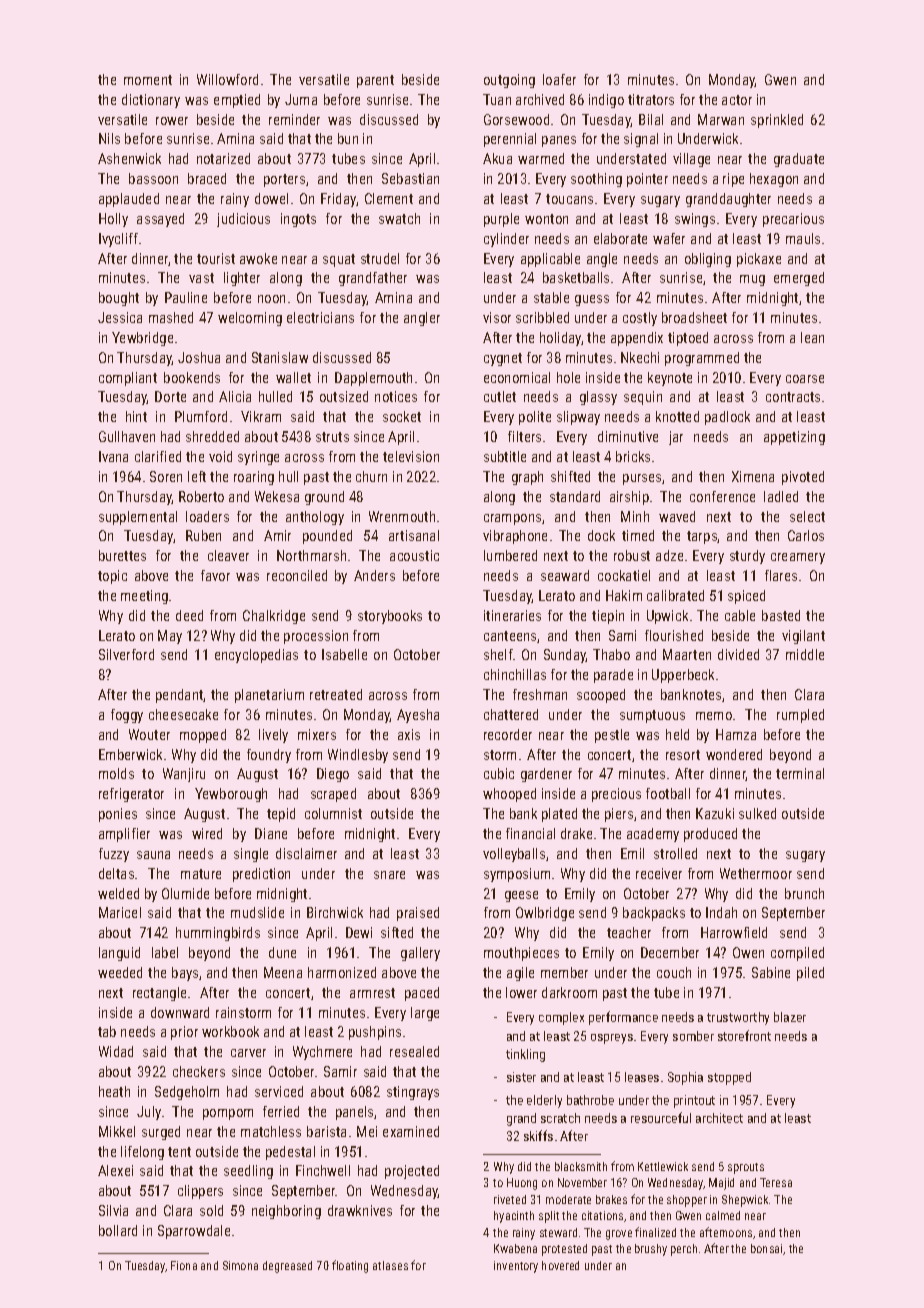 This document has width=924, height=1308. Describe the element at coordinates (501, 220) in the document. I see `purple` at that location.
